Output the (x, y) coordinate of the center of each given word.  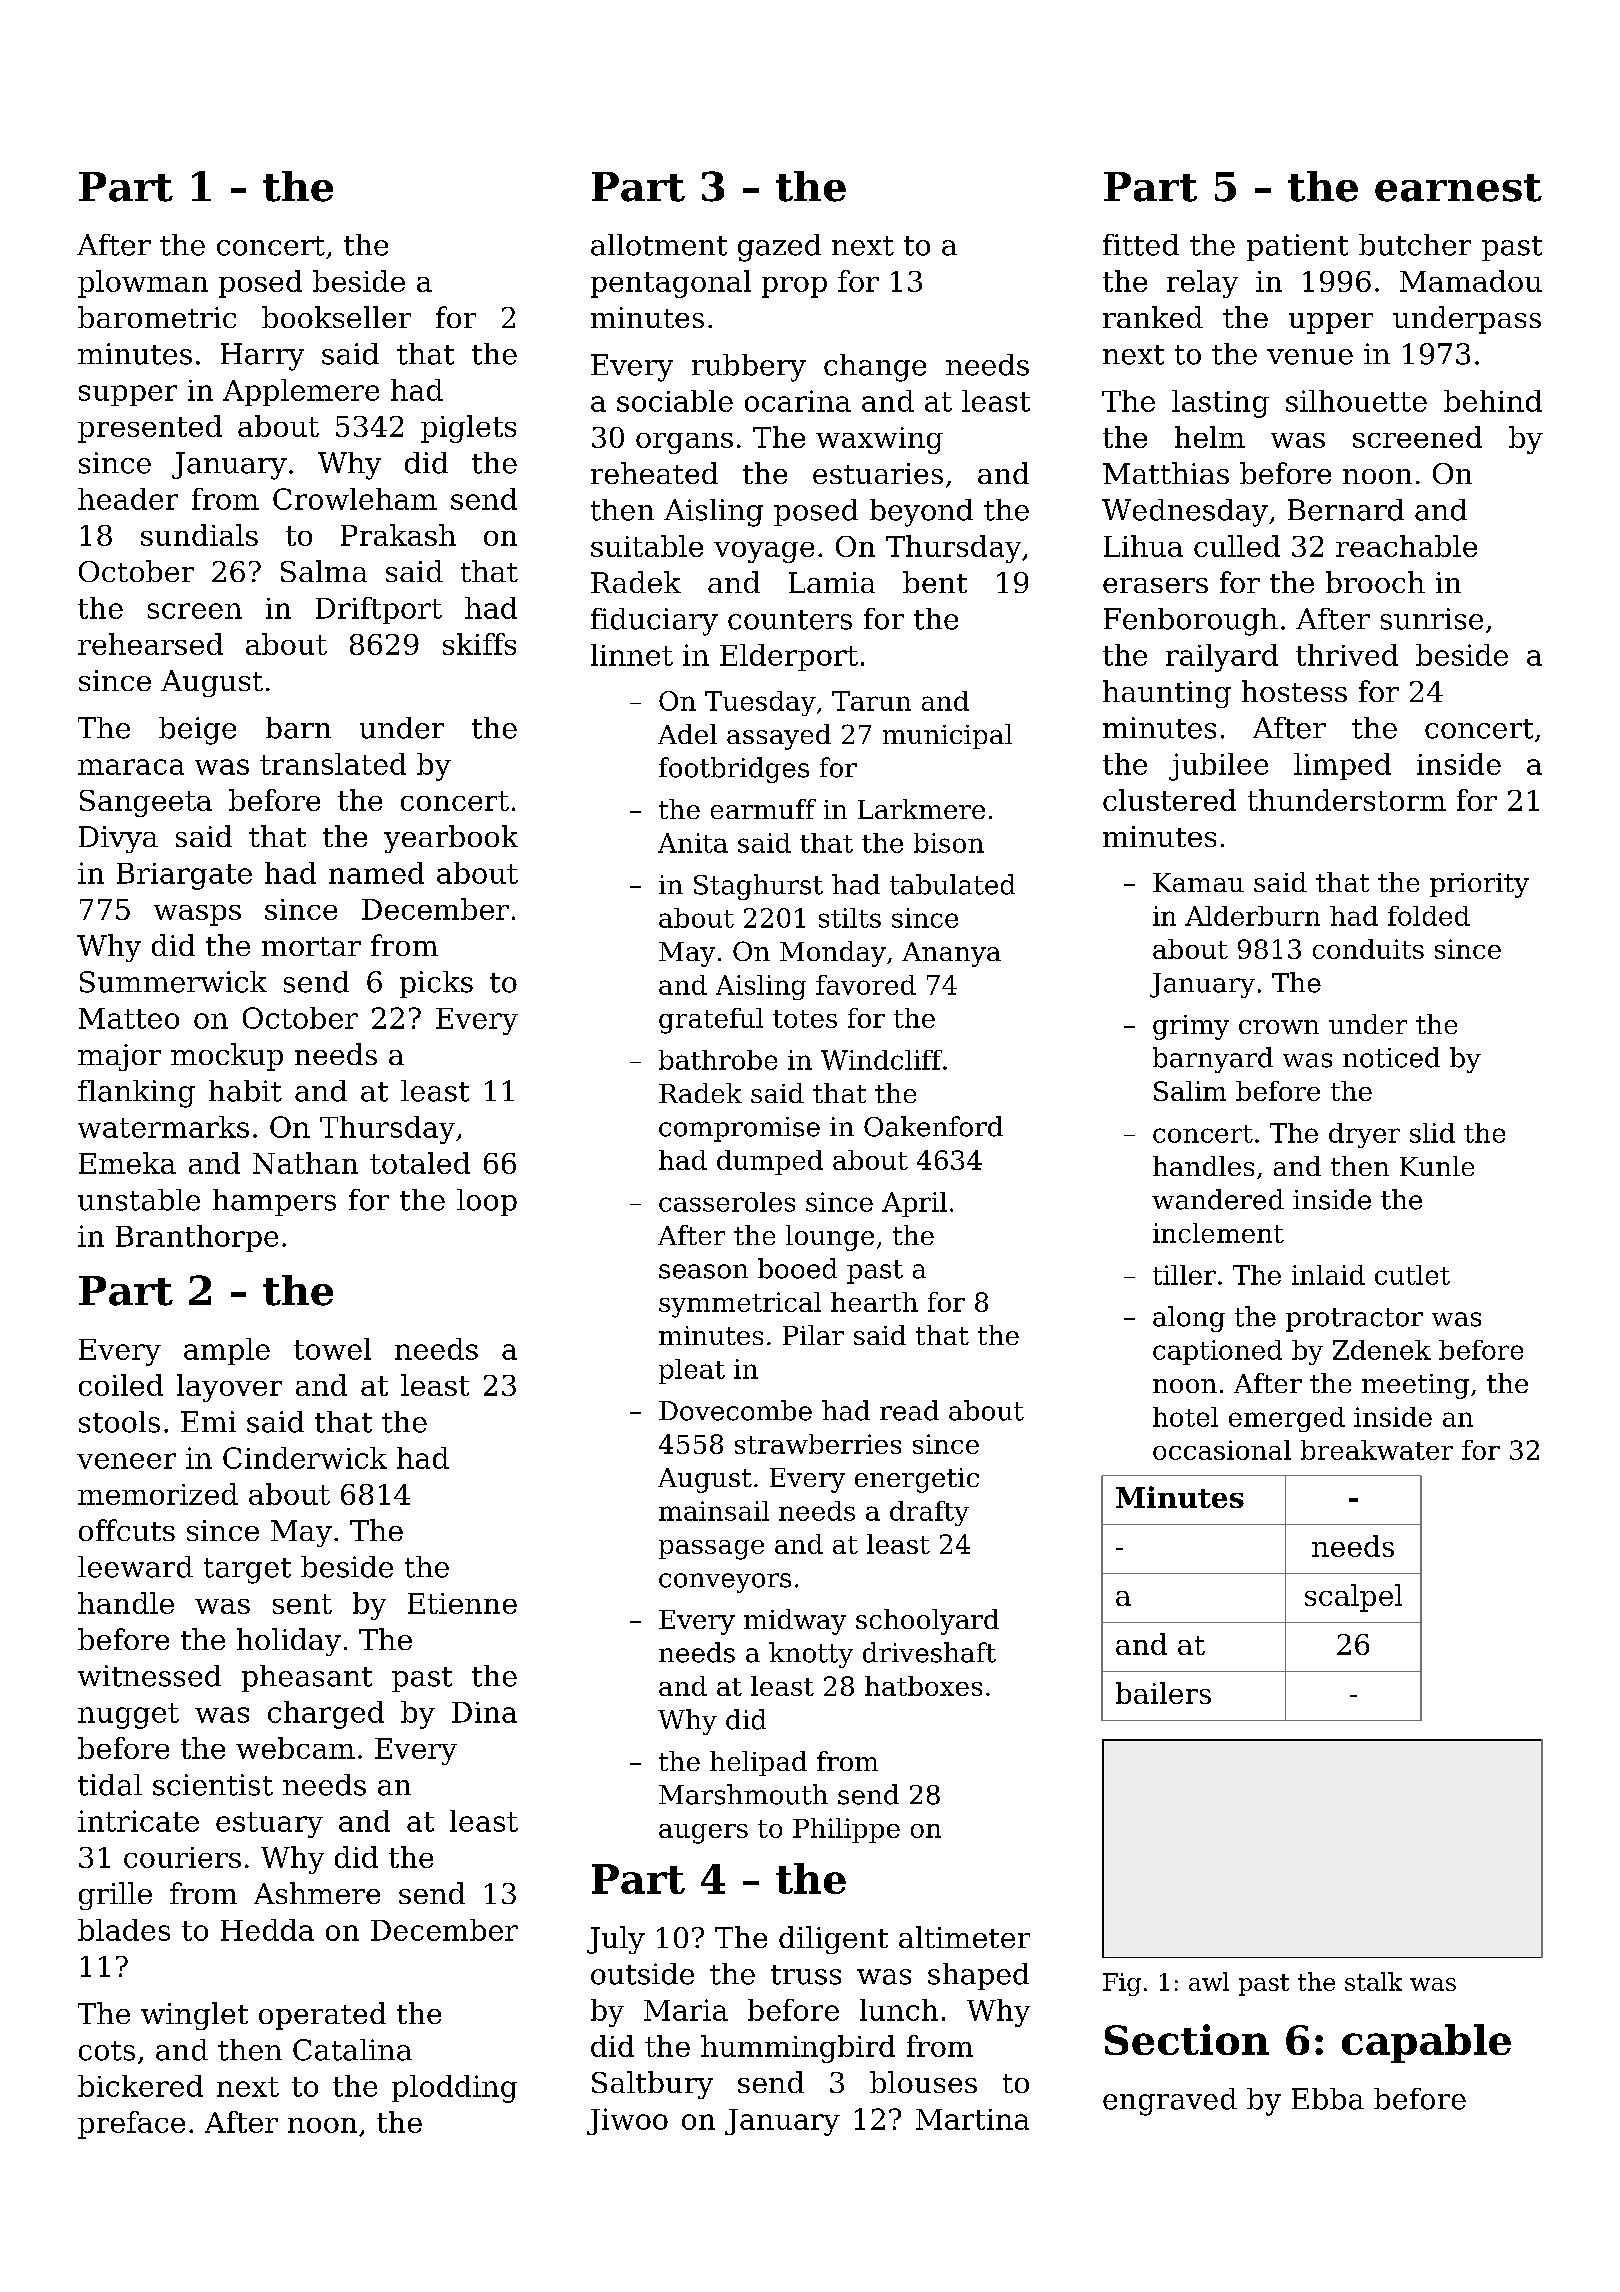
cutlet (1412, 1275)
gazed (779, 248)
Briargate (184, 876)
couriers (182, 1857)
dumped (770, 1162)
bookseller (336, 317)
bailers (1163, 1693)
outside (642, 1974)
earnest (1458, 188)
